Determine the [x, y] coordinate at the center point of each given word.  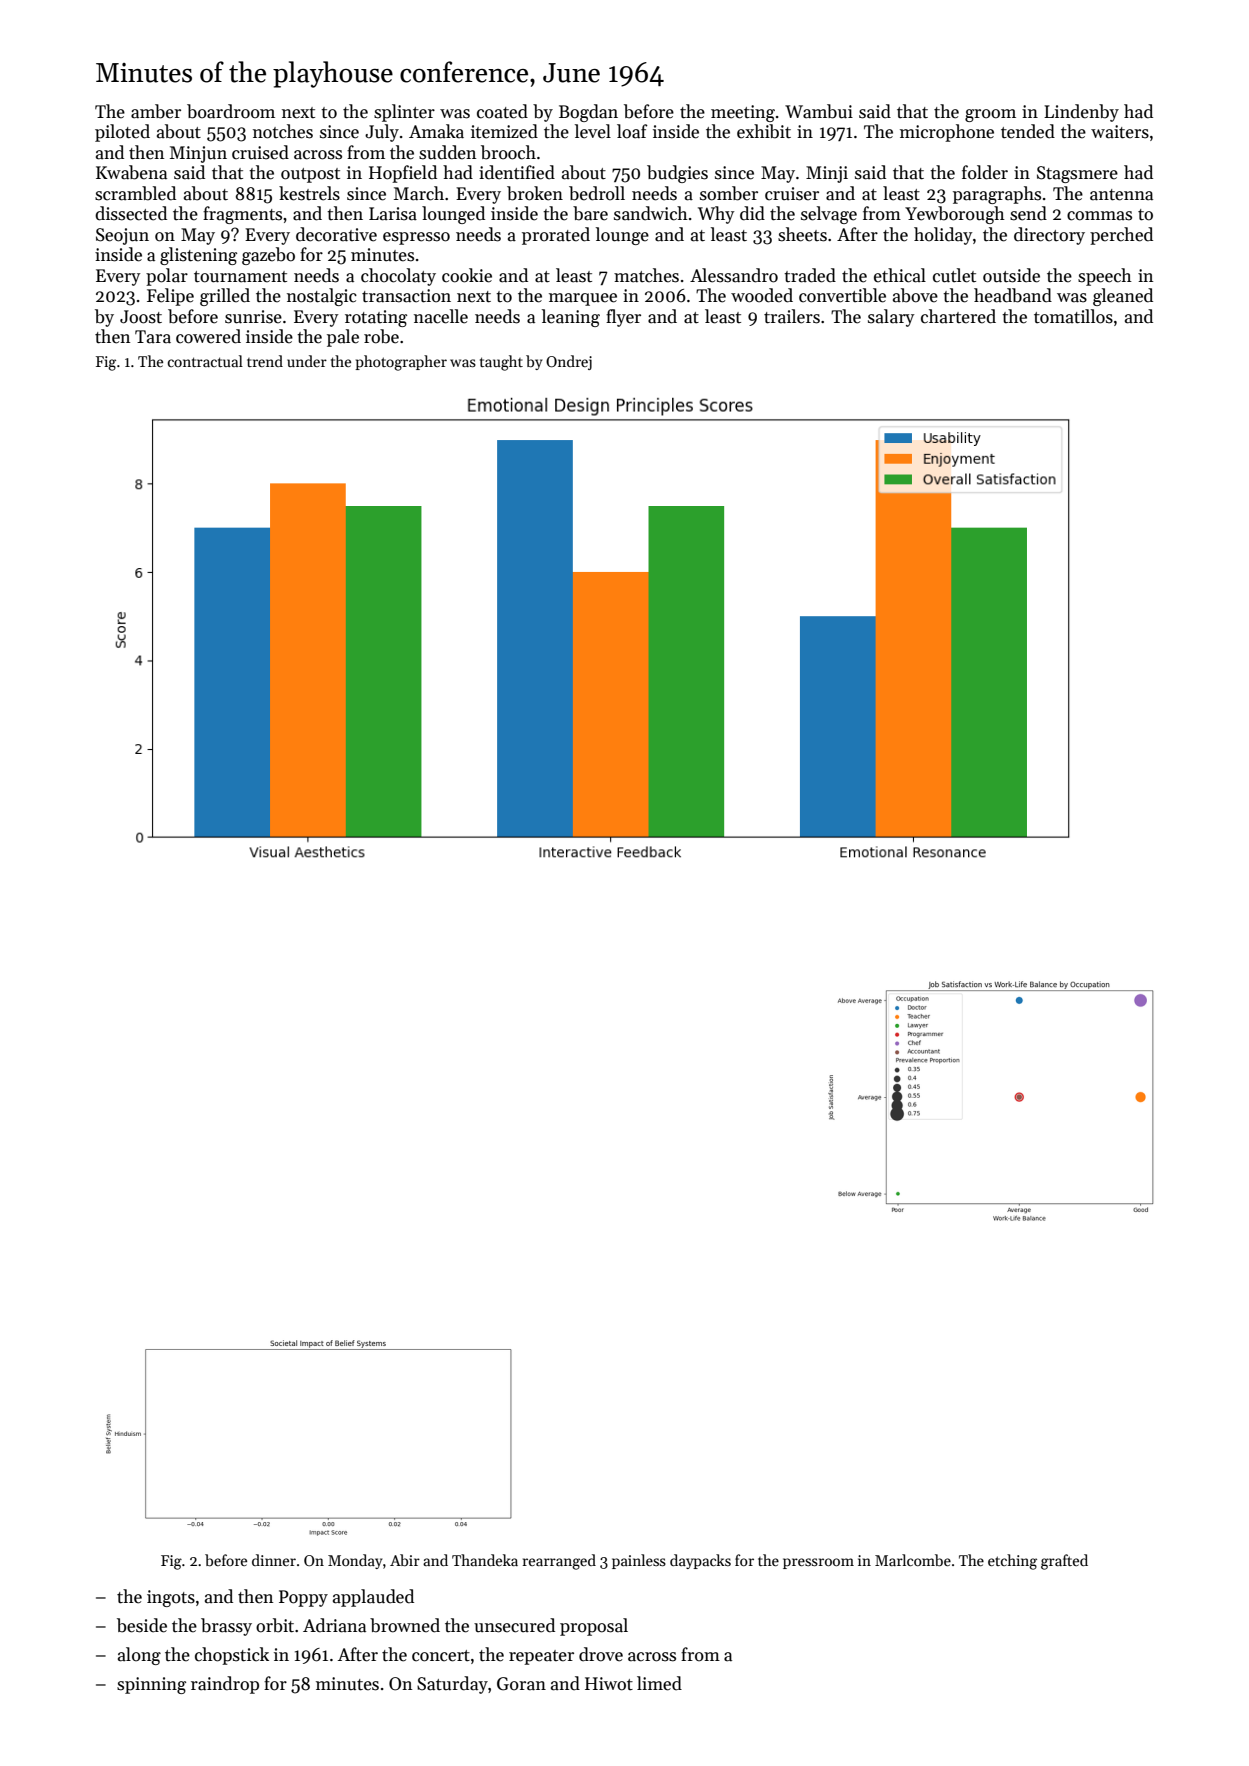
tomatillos [1073, 316]
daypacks [700, 1561]
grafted [1064, 1562]
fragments [242, 215]
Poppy [303, 1598]
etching [1012, 1562]
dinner [274, 1560]
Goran [521, 1684]
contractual [205, 361]
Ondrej [569, 362]
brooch [508, 152]
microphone [947, 133]
